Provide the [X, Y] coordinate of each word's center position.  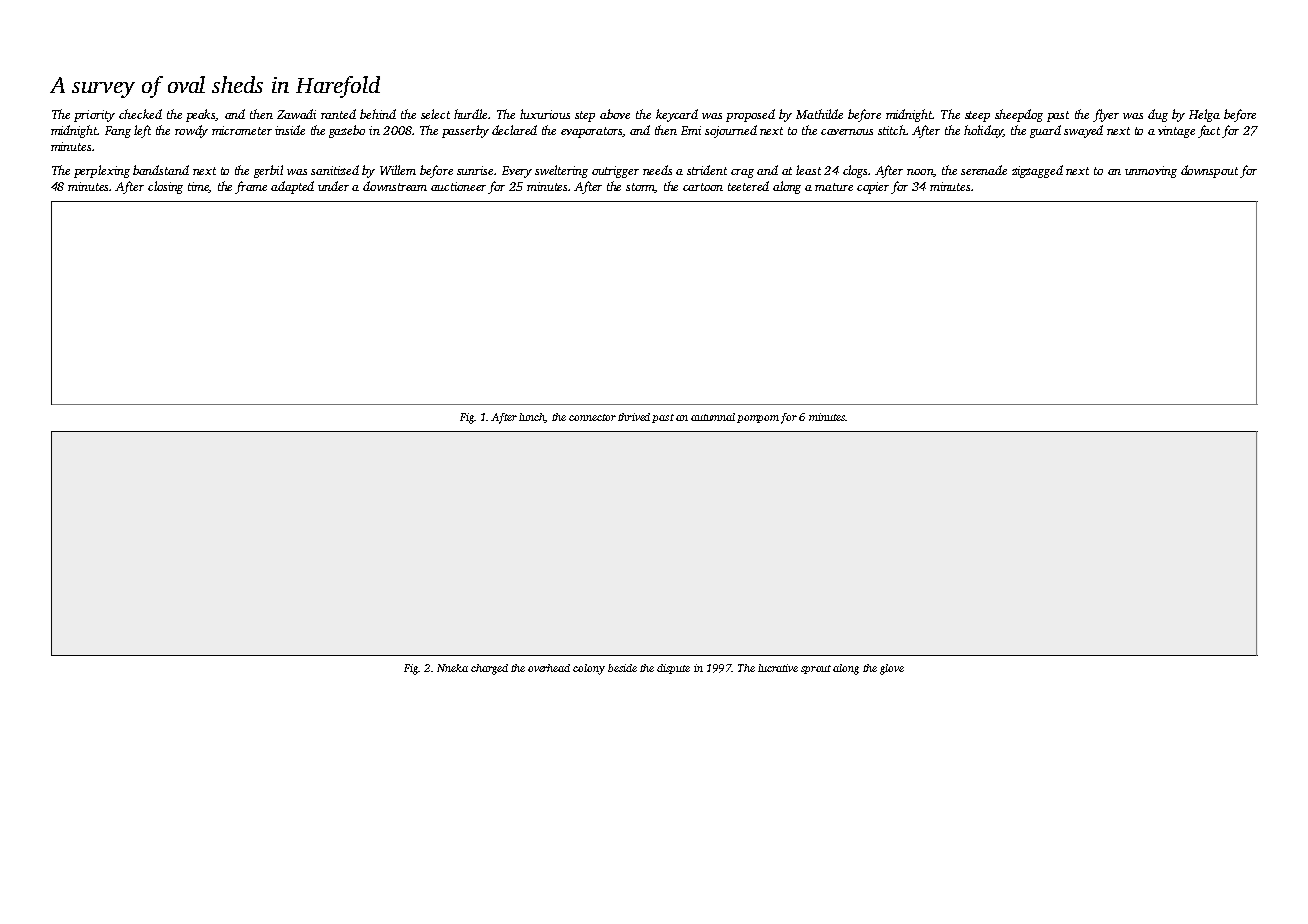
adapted [292, 187]
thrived [634, 417]
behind [378, 114]
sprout [816, 669]
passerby [465, 131]
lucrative [778, 668]
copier [873, 188]
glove [892, 669]
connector [592, 417]
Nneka [452, 668]
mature [834, 187]
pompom [758, 419]
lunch [532, 418]
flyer [1106, 115]
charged [489, 669]
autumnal [713, 417]
